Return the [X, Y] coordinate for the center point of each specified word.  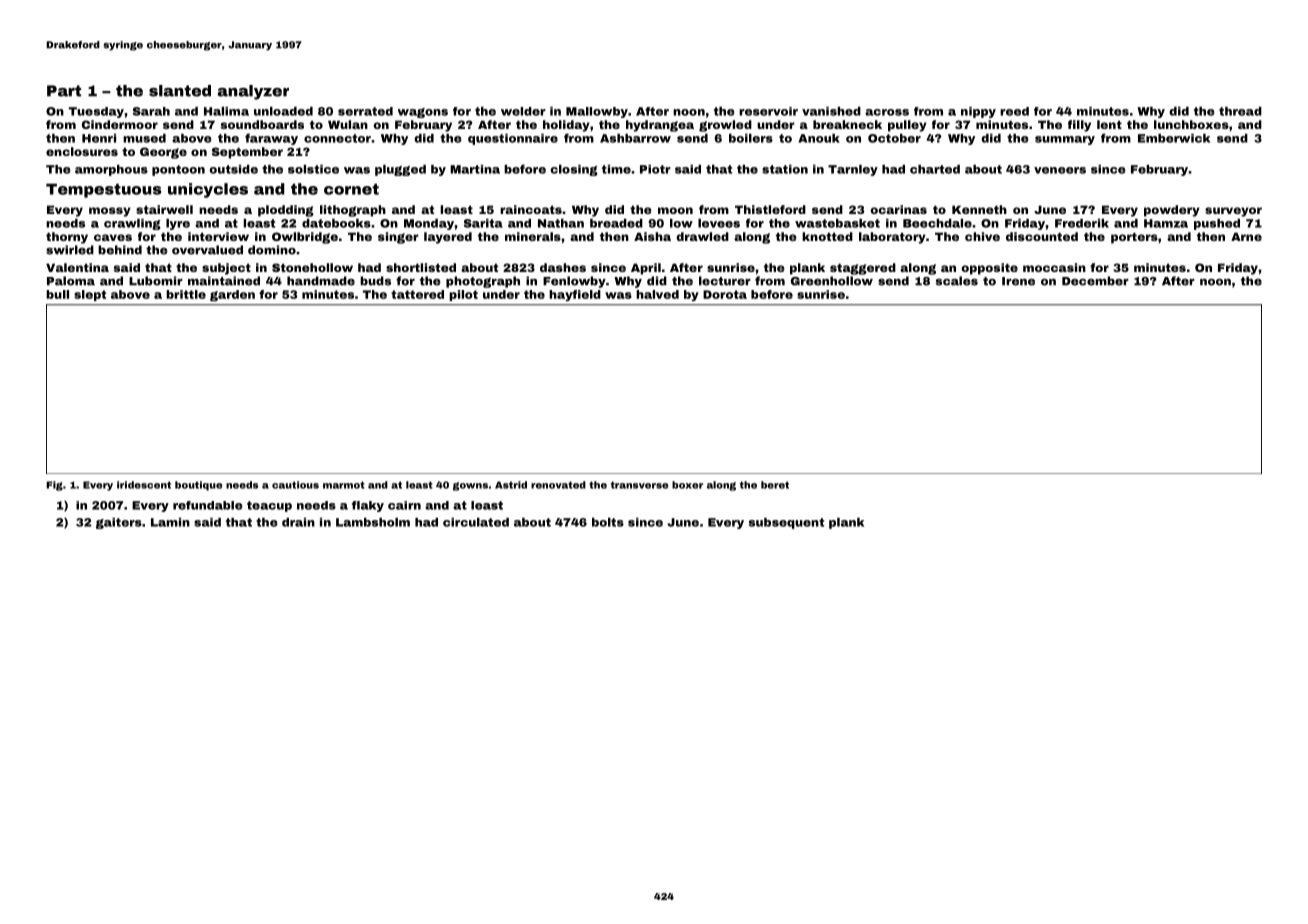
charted [935, 169]
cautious [295, 485]
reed [1014, 111]
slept [90, 295]
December [1095, 281]
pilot [463, 295]
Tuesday [96, 112]
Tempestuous [103, 190]
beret [775, 485]
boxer [687, 485]
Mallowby [597, 112]
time [616, 169]
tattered [417, 294]
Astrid [511, 485]
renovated [558, 485]
